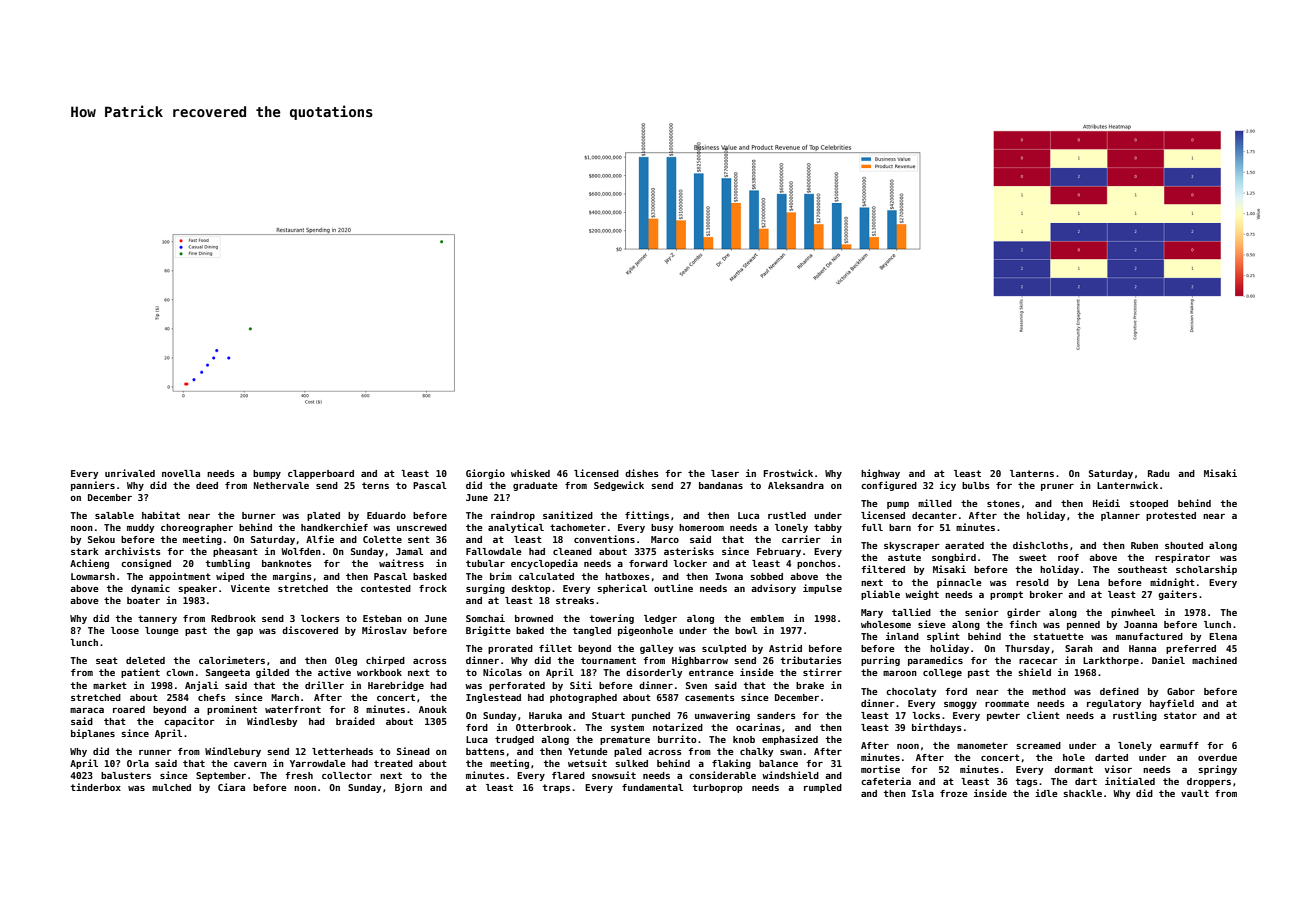 This screenshot has width=1308, height=924. I want to click on Oleg, so click(346, 661).
